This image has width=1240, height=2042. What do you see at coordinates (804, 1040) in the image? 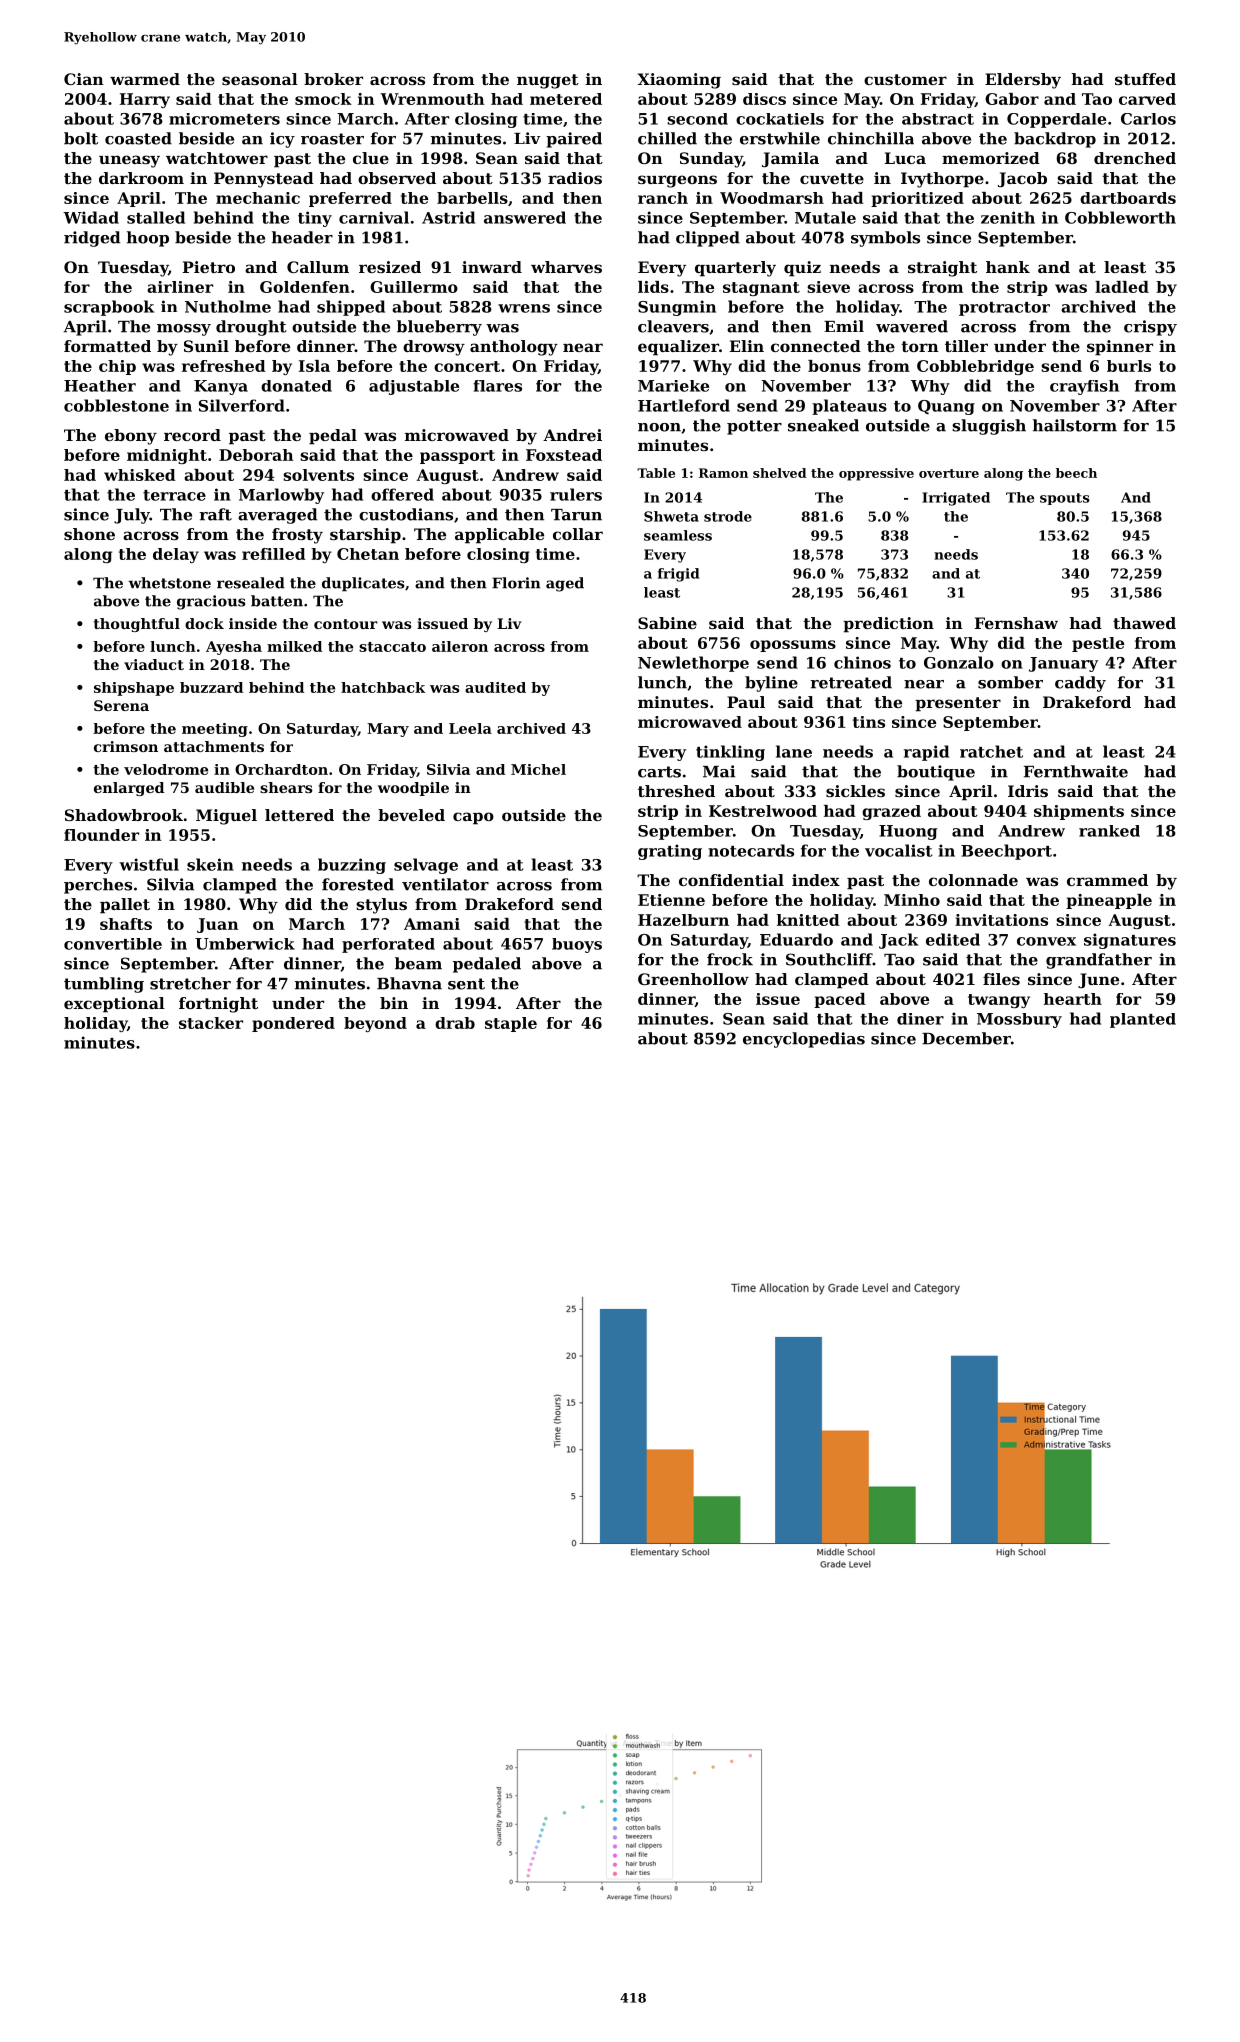
I see `encyclopedias` at bounding box center [804, 1040].
